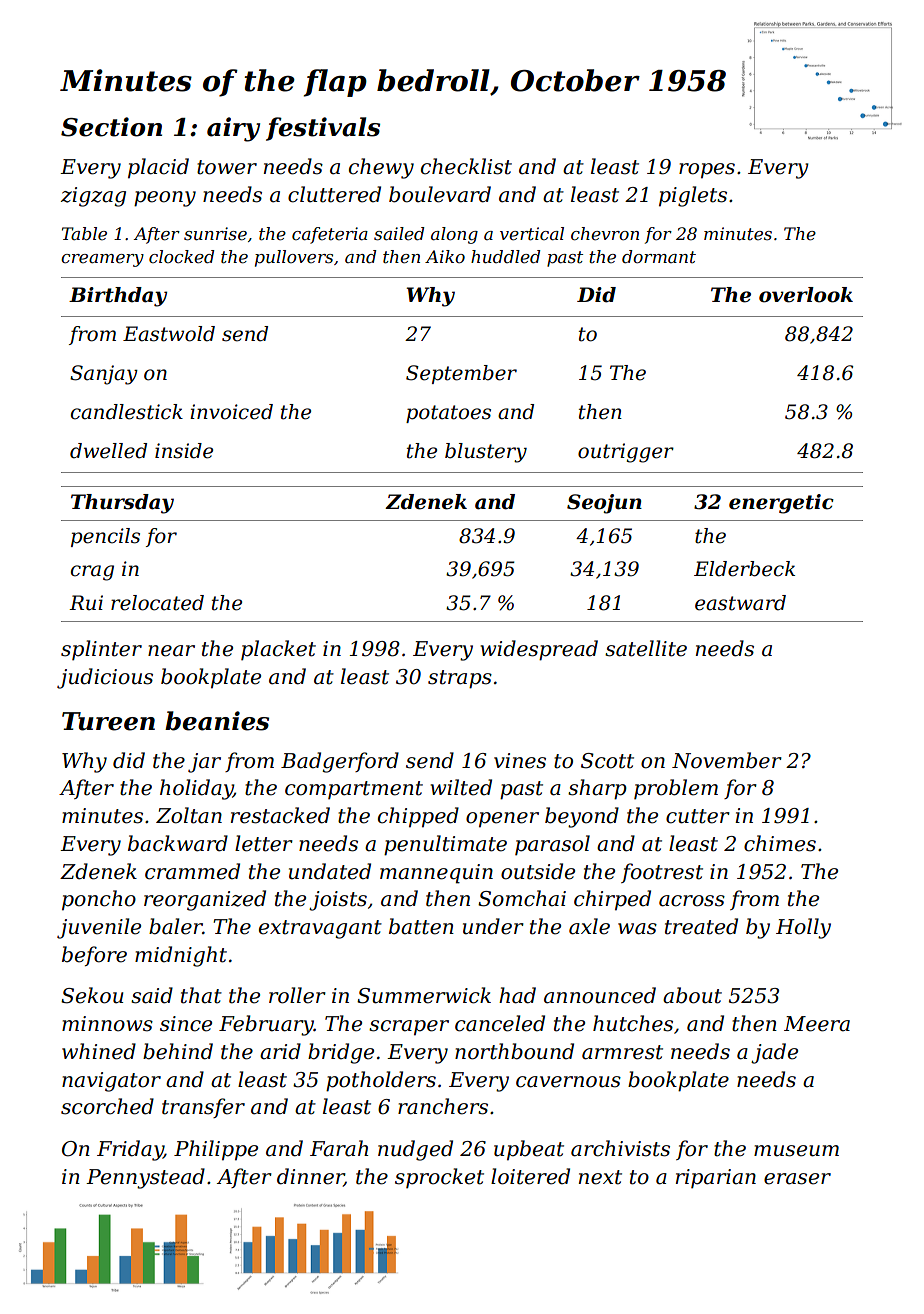  Describe the element at coordinates (233, 129) in the screenshot. I see `airy` at that location.
